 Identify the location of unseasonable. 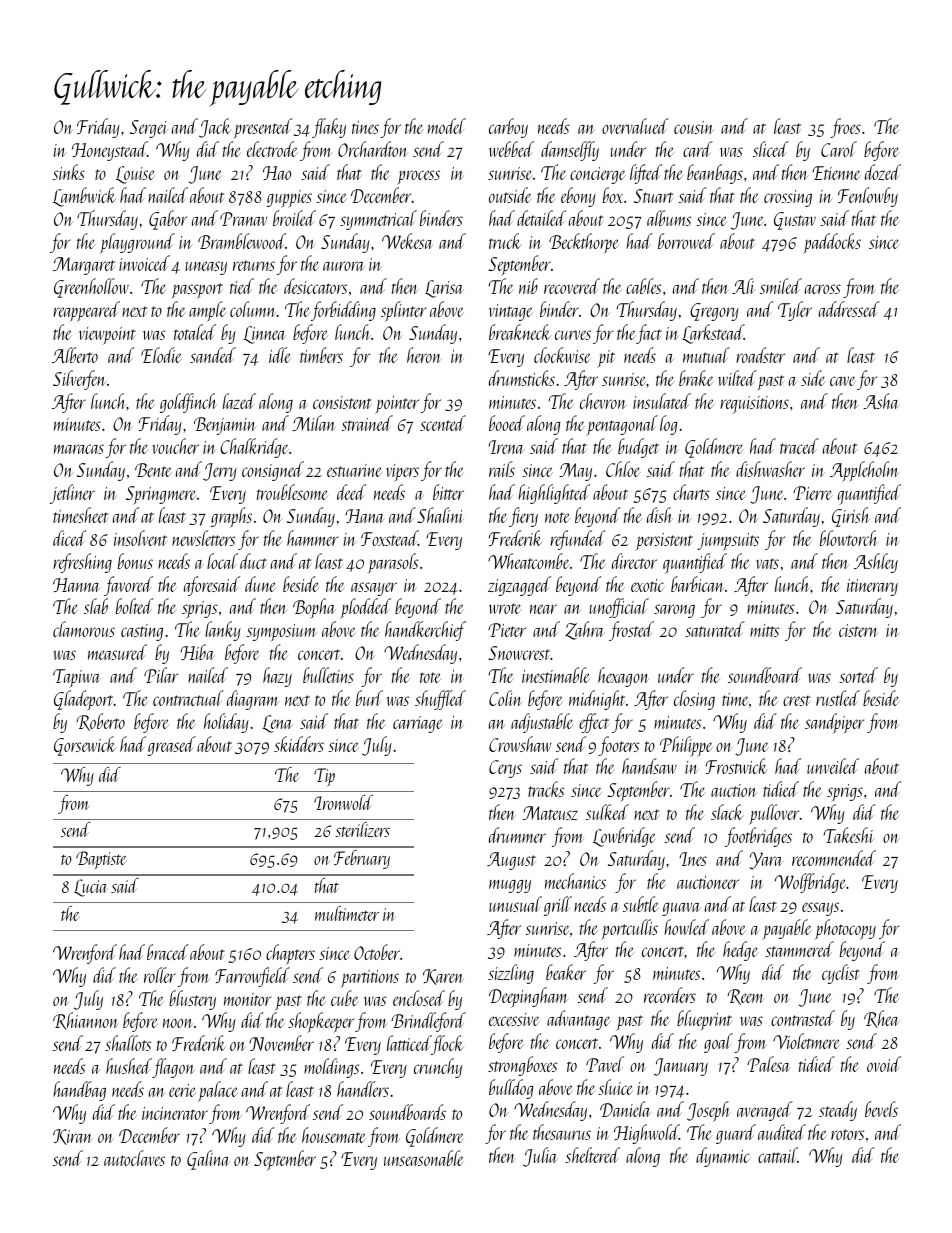
(424, 1158).
